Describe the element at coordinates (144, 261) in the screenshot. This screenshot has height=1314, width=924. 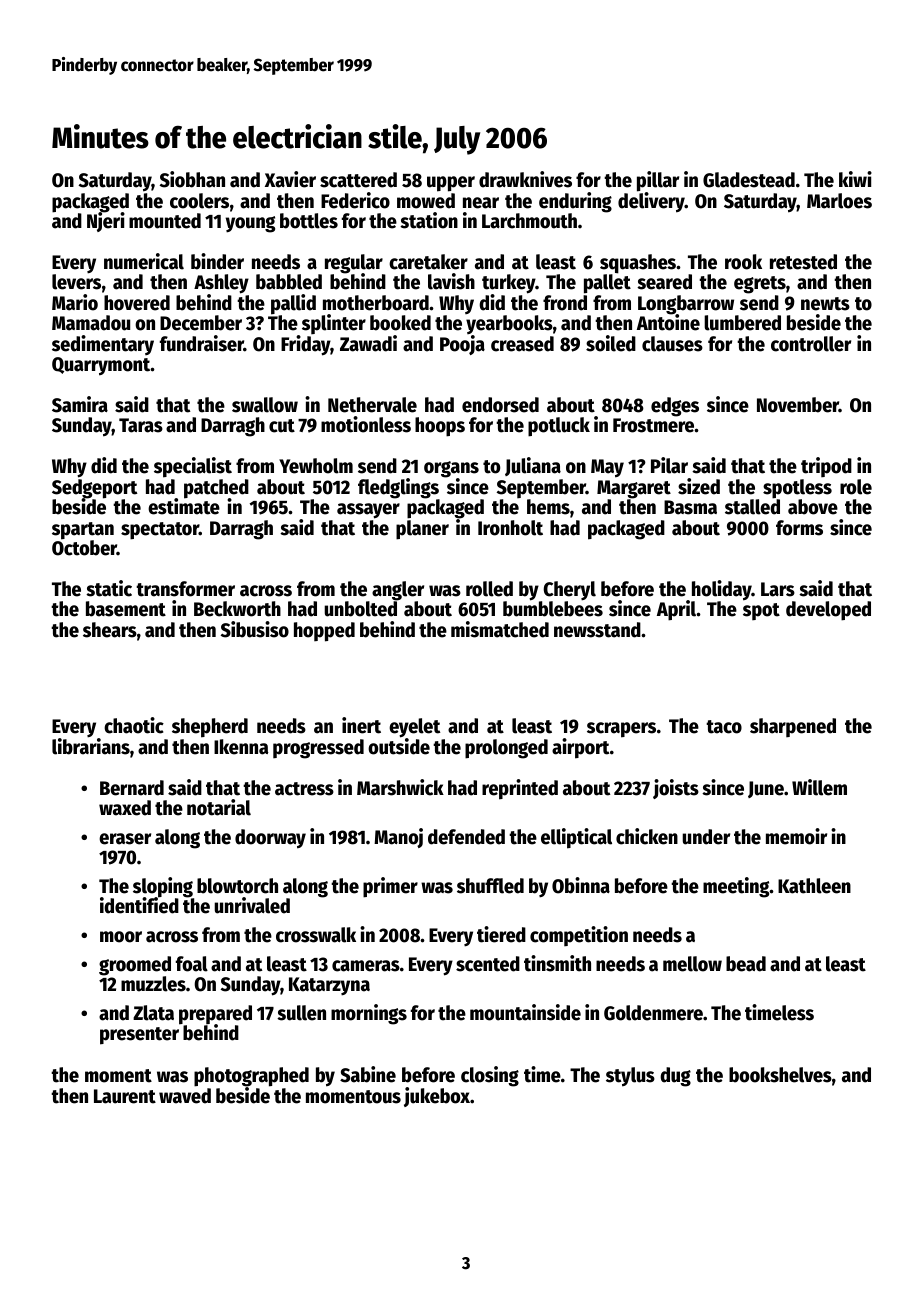
I see `numerical` at that location.
